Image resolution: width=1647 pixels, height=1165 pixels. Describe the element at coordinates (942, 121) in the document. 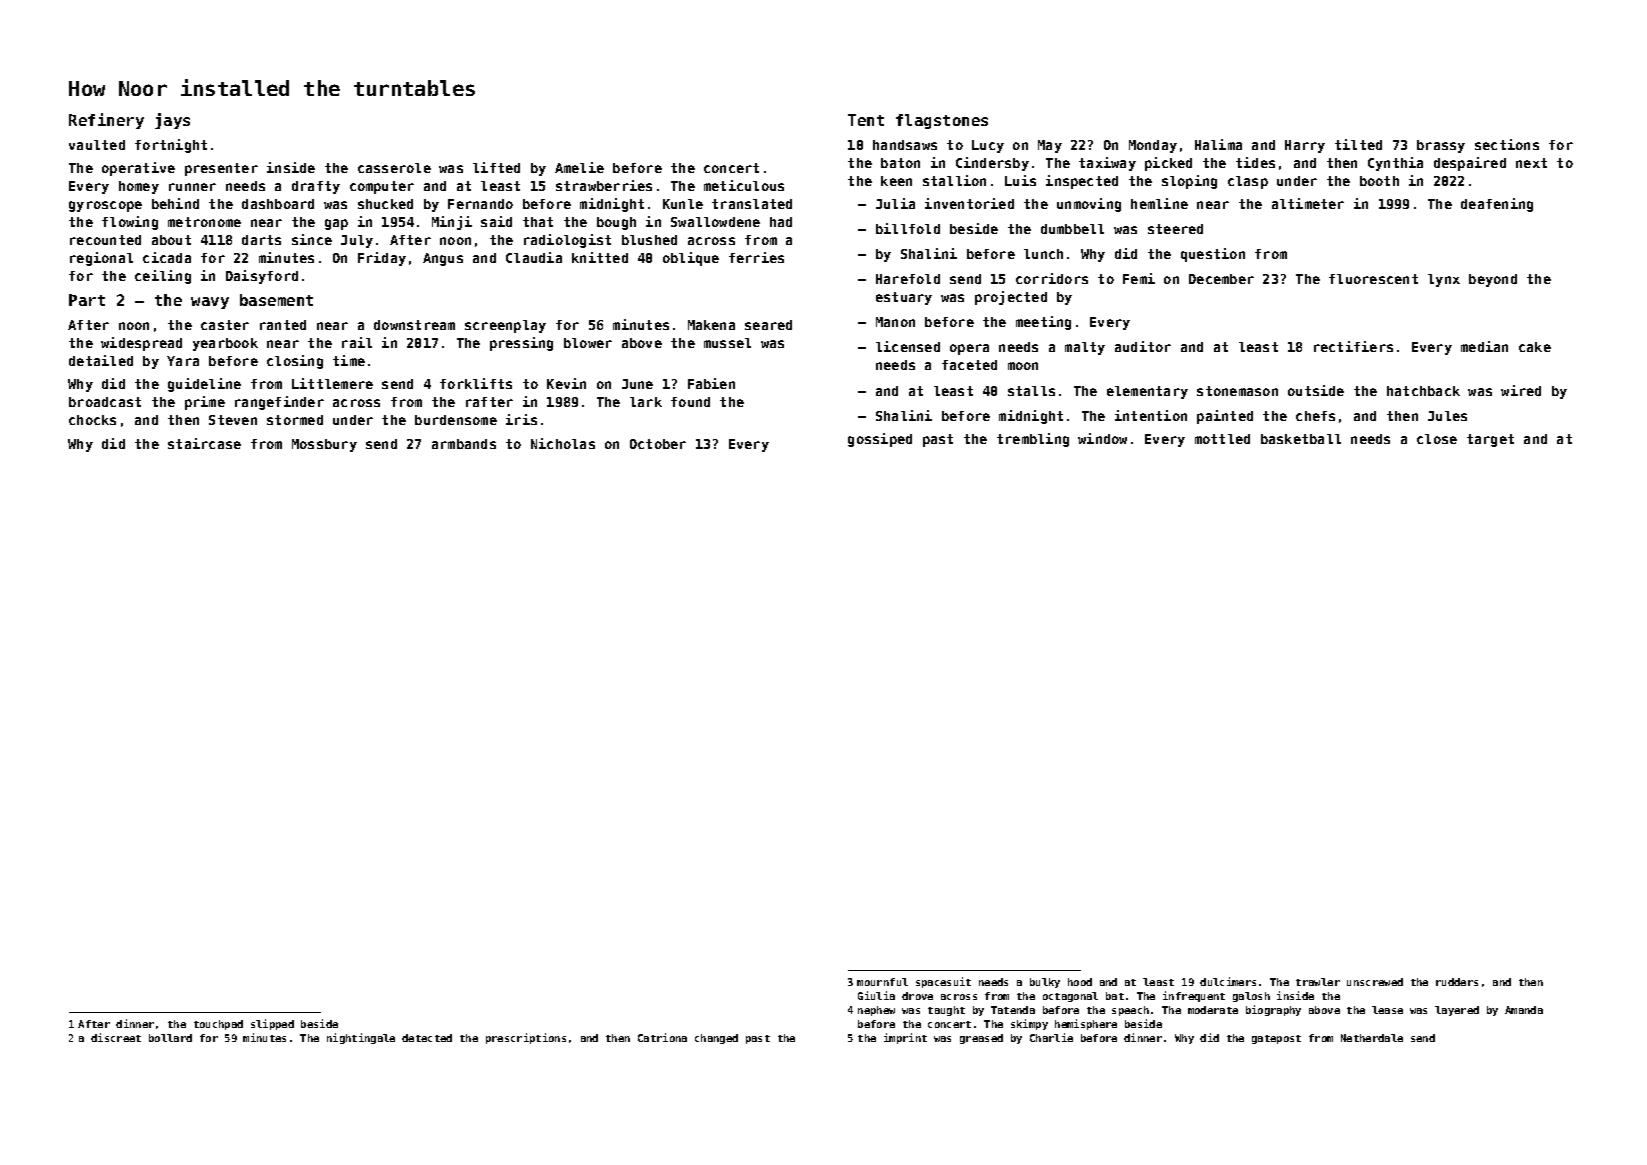

I see `flagstones` at that location.
